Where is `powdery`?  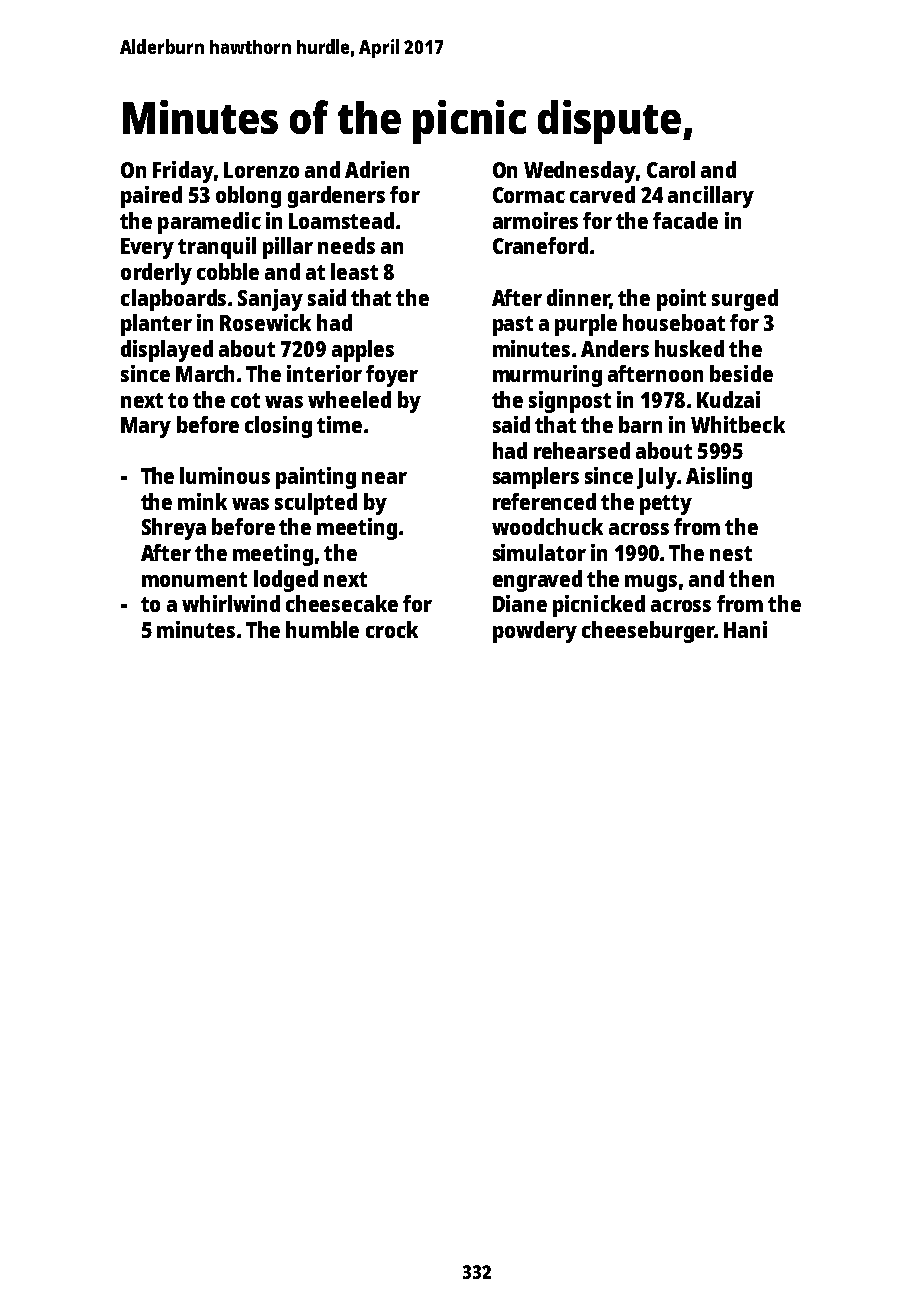
powdery is located at coordinates (535, 632).
